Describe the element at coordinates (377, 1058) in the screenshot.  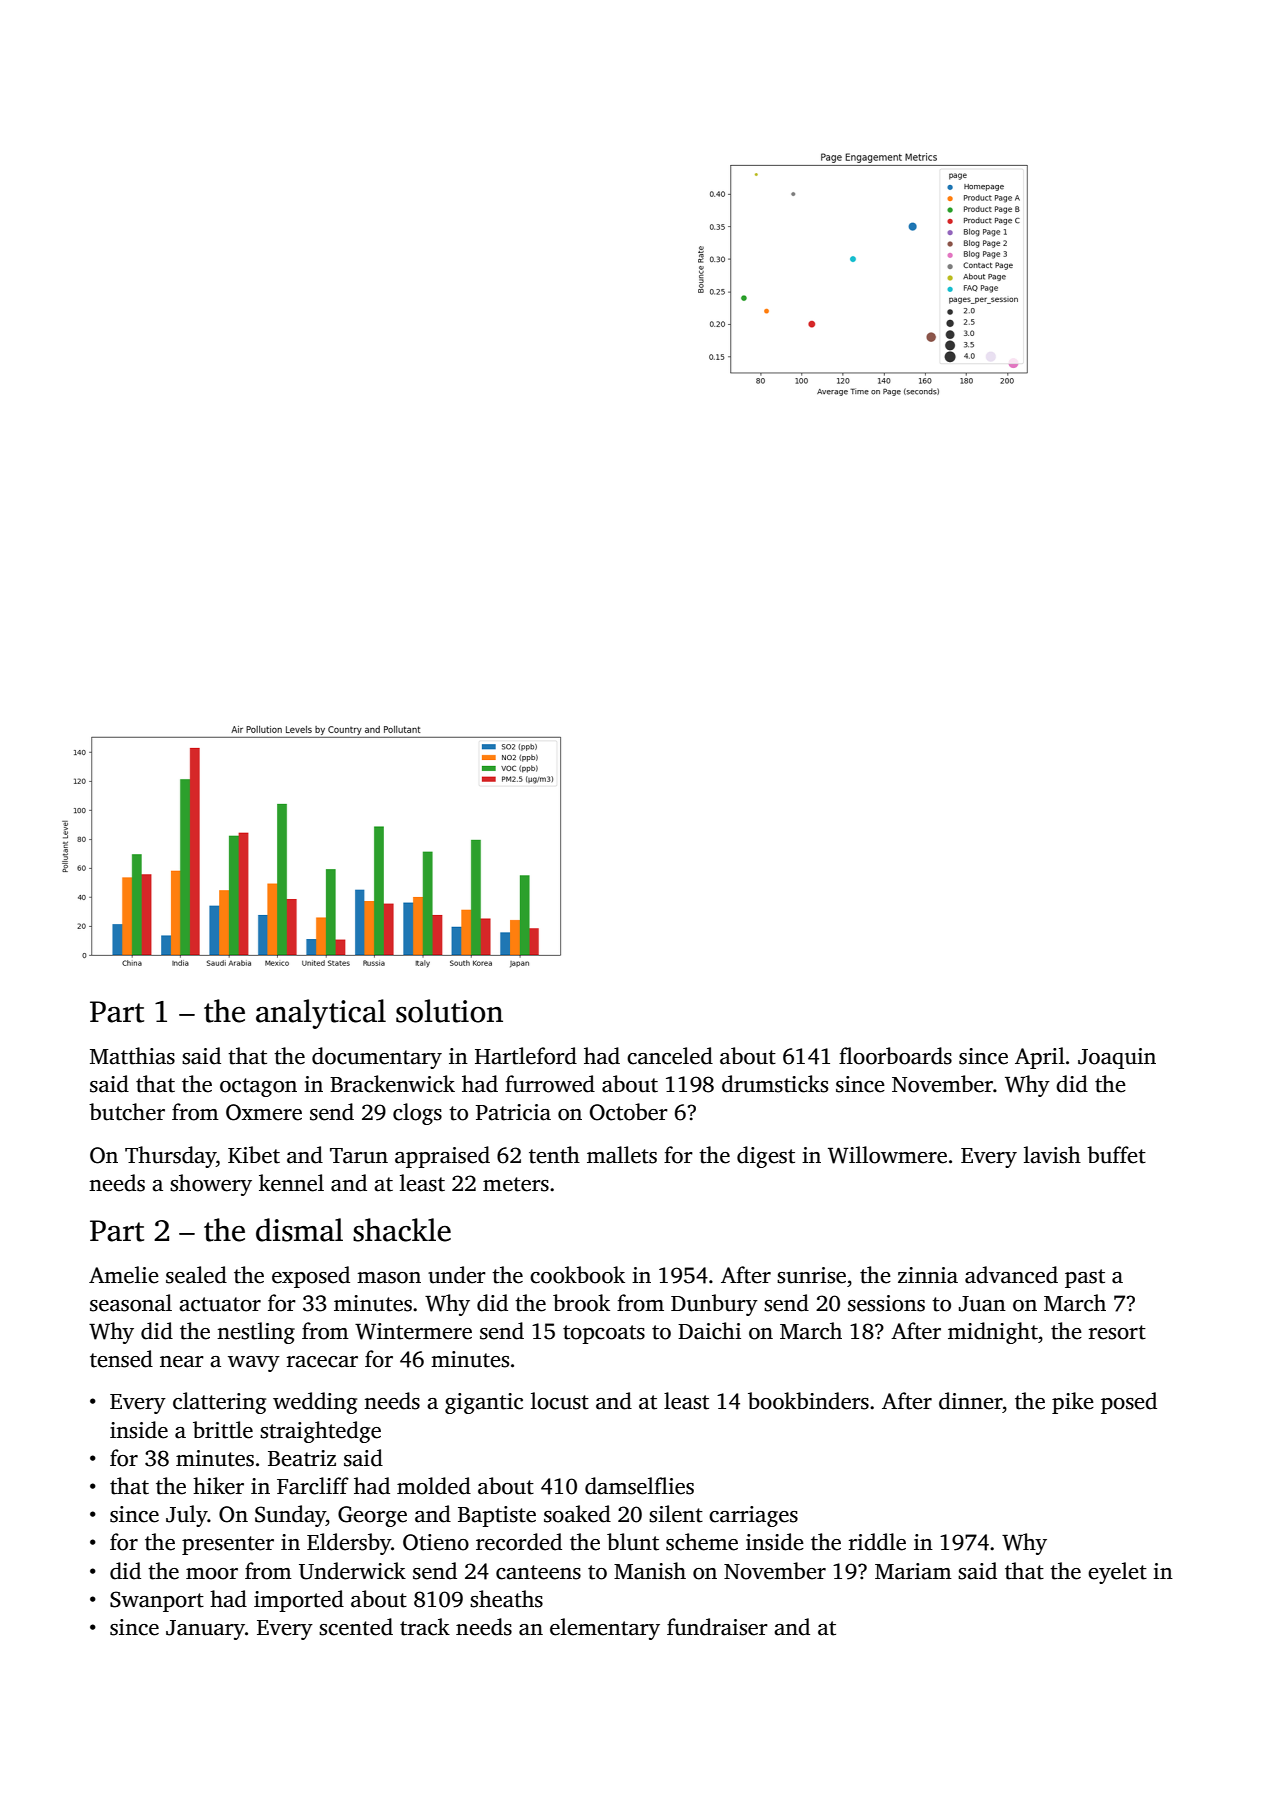
I see `documentary` at that location.
